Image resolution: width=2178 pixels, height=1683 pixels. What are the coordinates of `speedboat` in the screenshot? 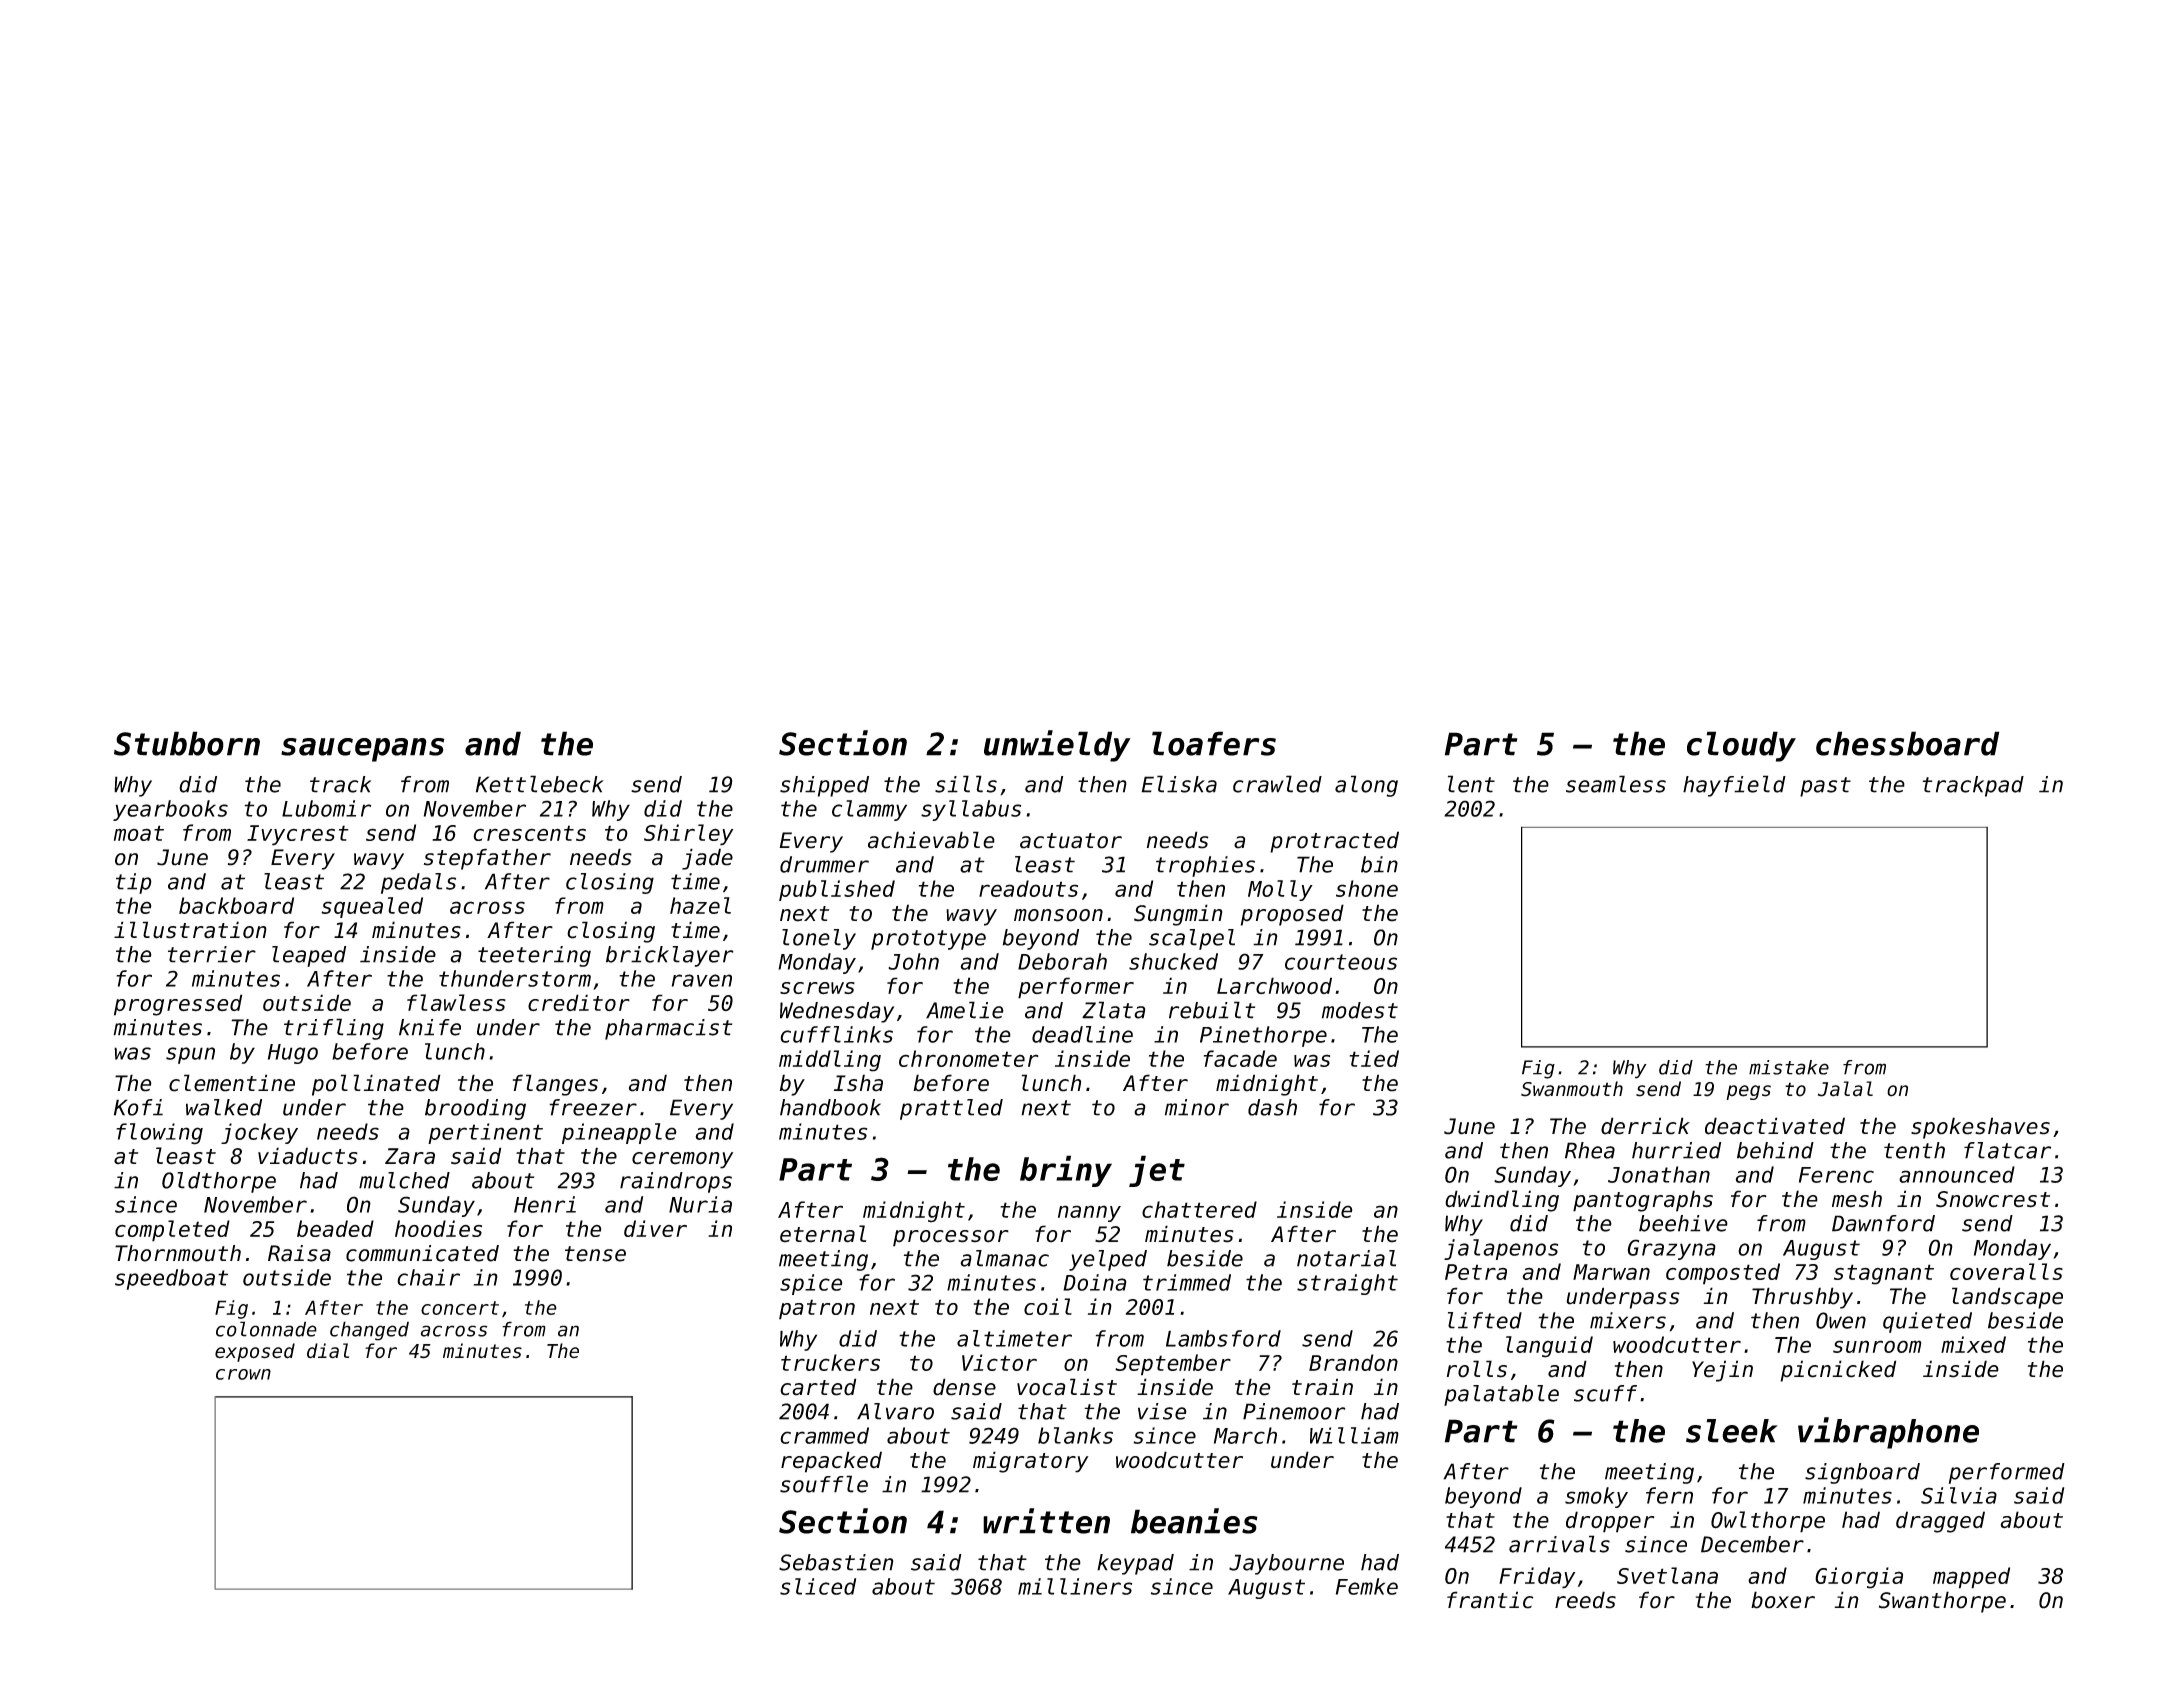 It's located at (171, 1279).
